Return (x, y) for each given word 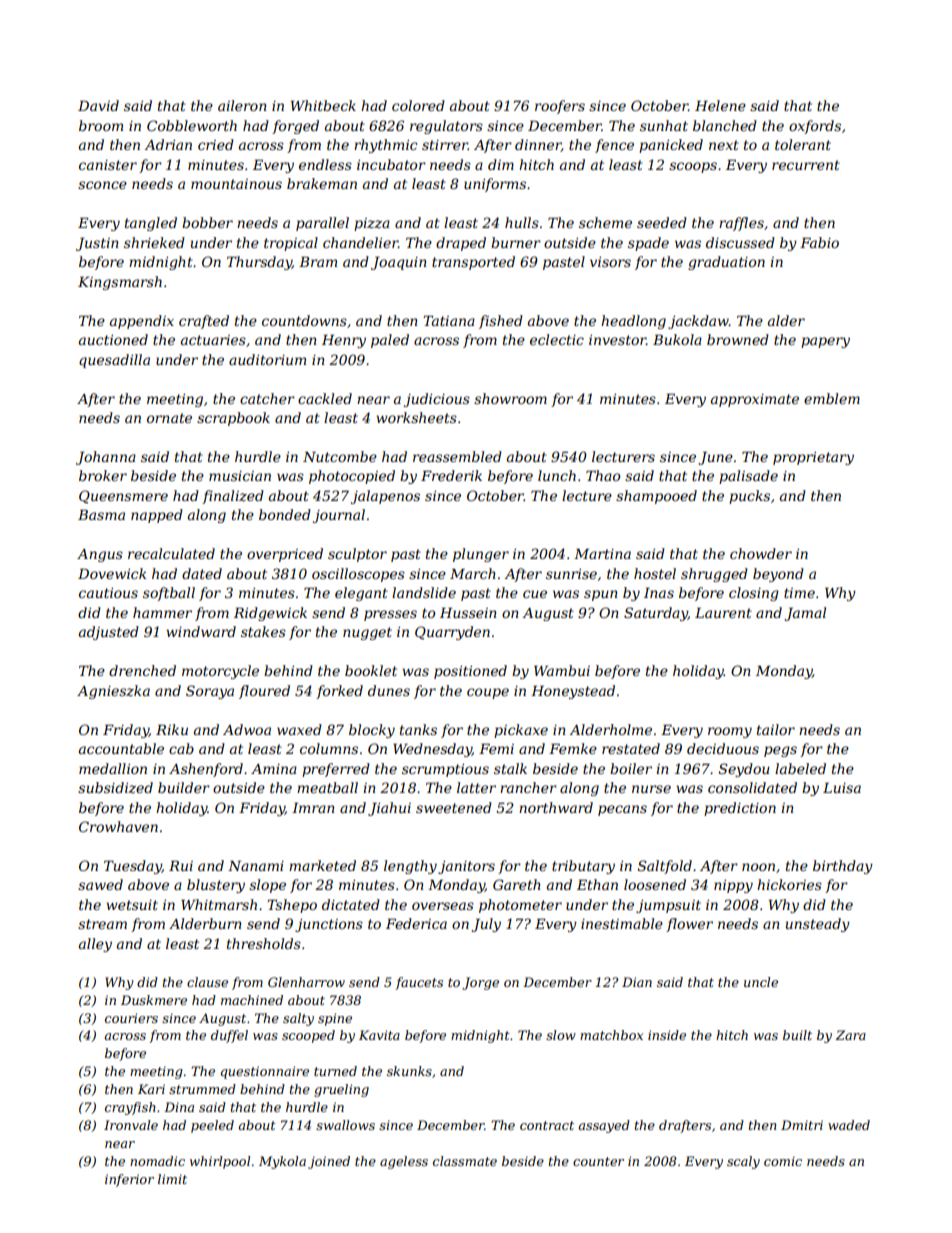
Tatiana (449, 320)
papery (825, 342)
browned (738, 339)
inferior (129, 1180)
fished (501, 322)
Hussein (468, 612)
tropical (291, 244)
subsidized (115, 788)
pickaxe (521, 731)
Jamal (805, 614)
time (799, 593)
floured (264, 692)
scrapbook (233, 419)
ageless (404, 1162)
